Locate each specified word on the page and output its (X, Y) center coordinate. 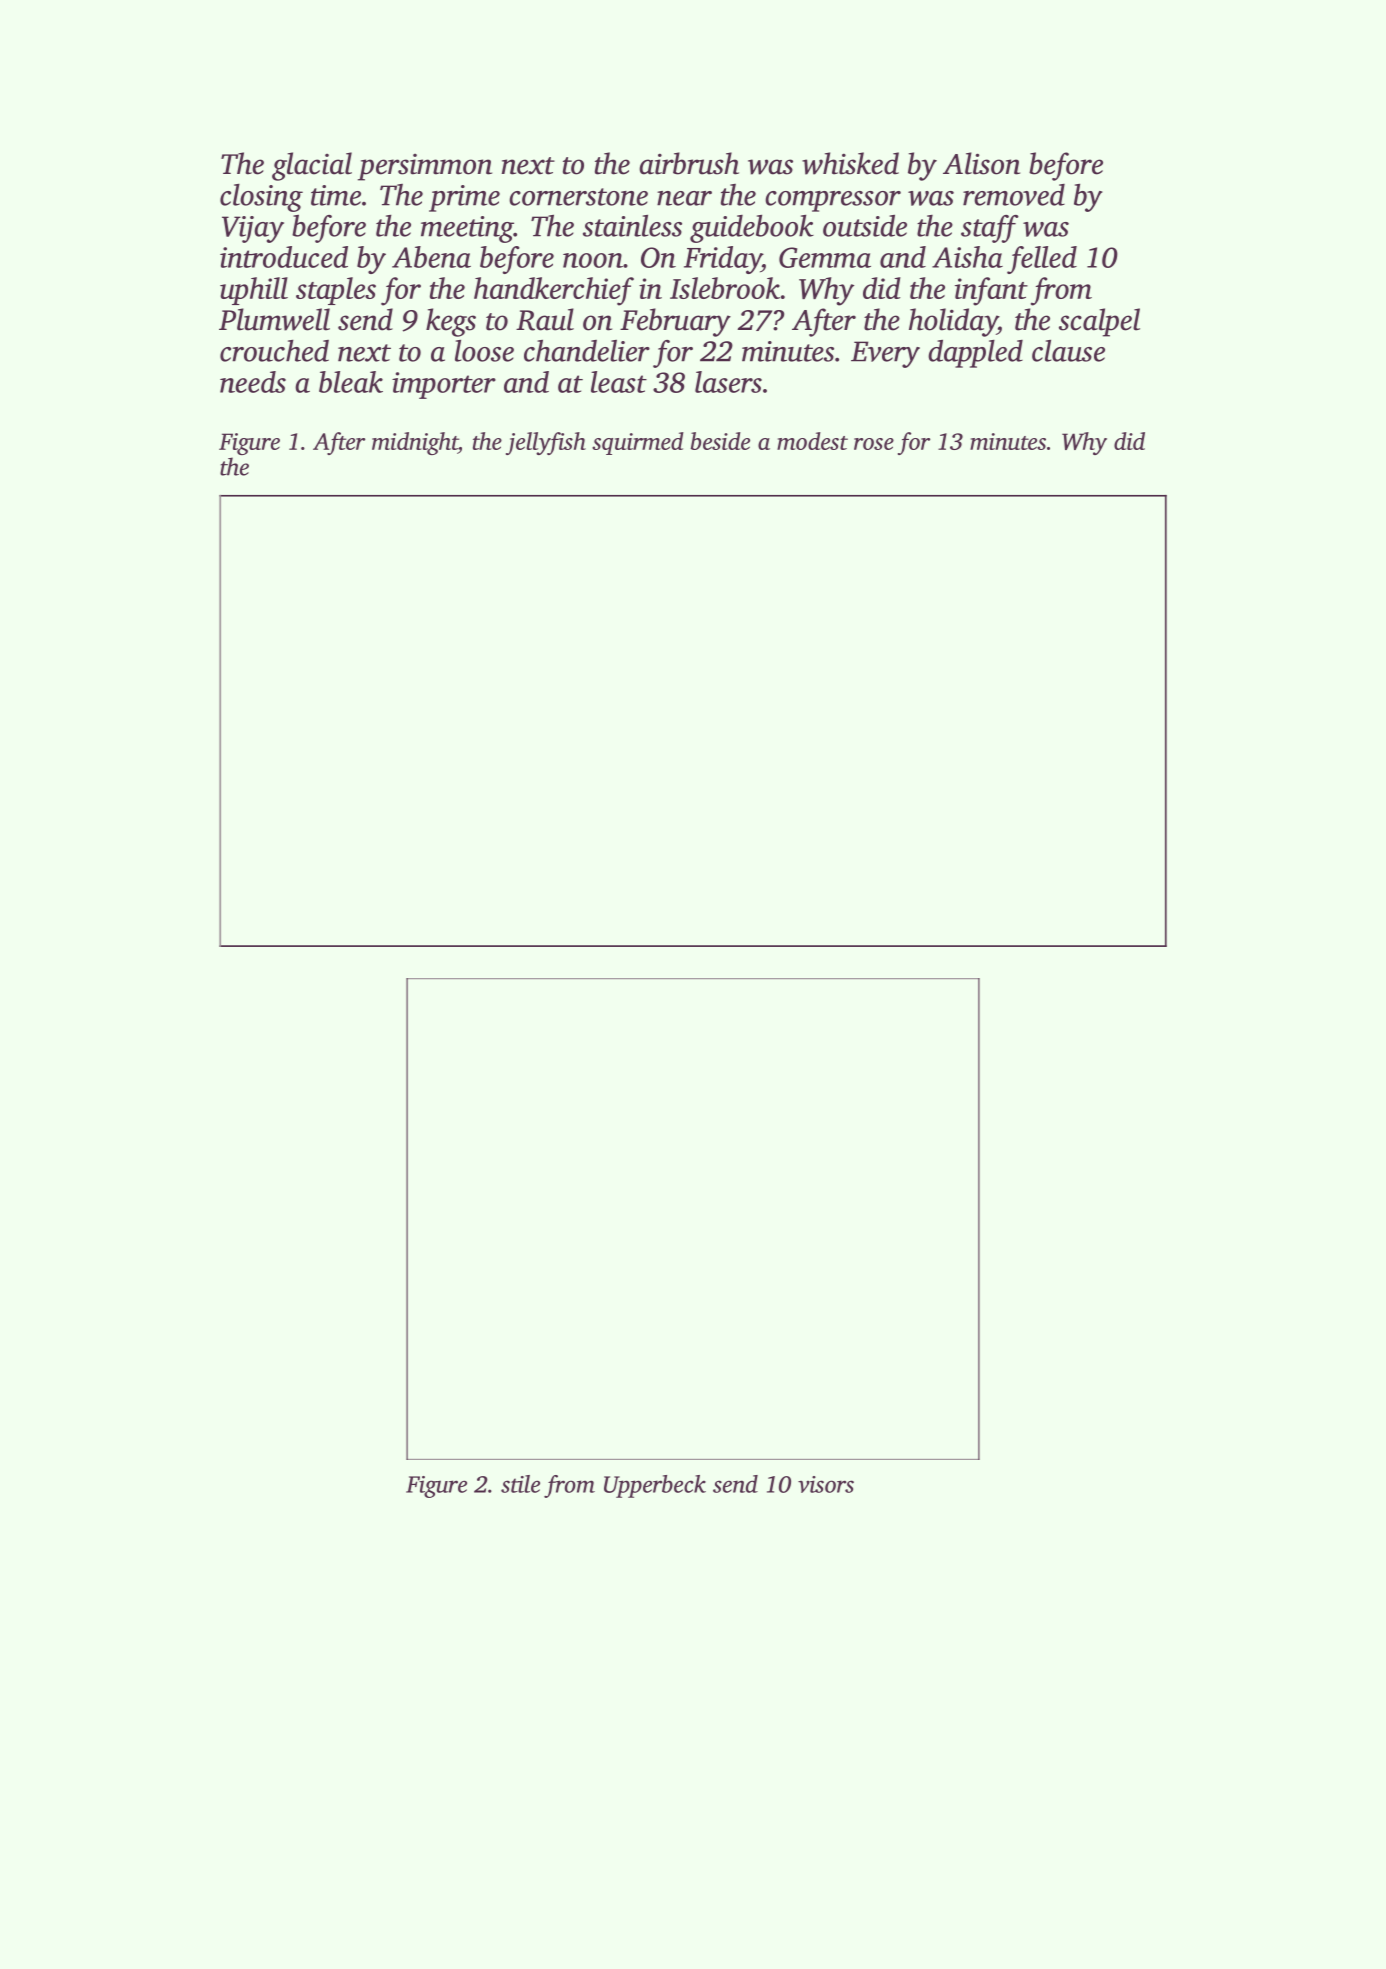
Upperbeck (655, 1486)
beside (720, 441)
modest (812, 441)
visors (826, 1484)
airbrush (689, 163)
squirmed (638, 443)
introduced (284, 257)
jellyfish (546, 443)
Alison (981, 163)
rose (874, 444)
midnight (415, 443)
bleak (351, 382)
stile (520, 1484)
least (619, 382)
